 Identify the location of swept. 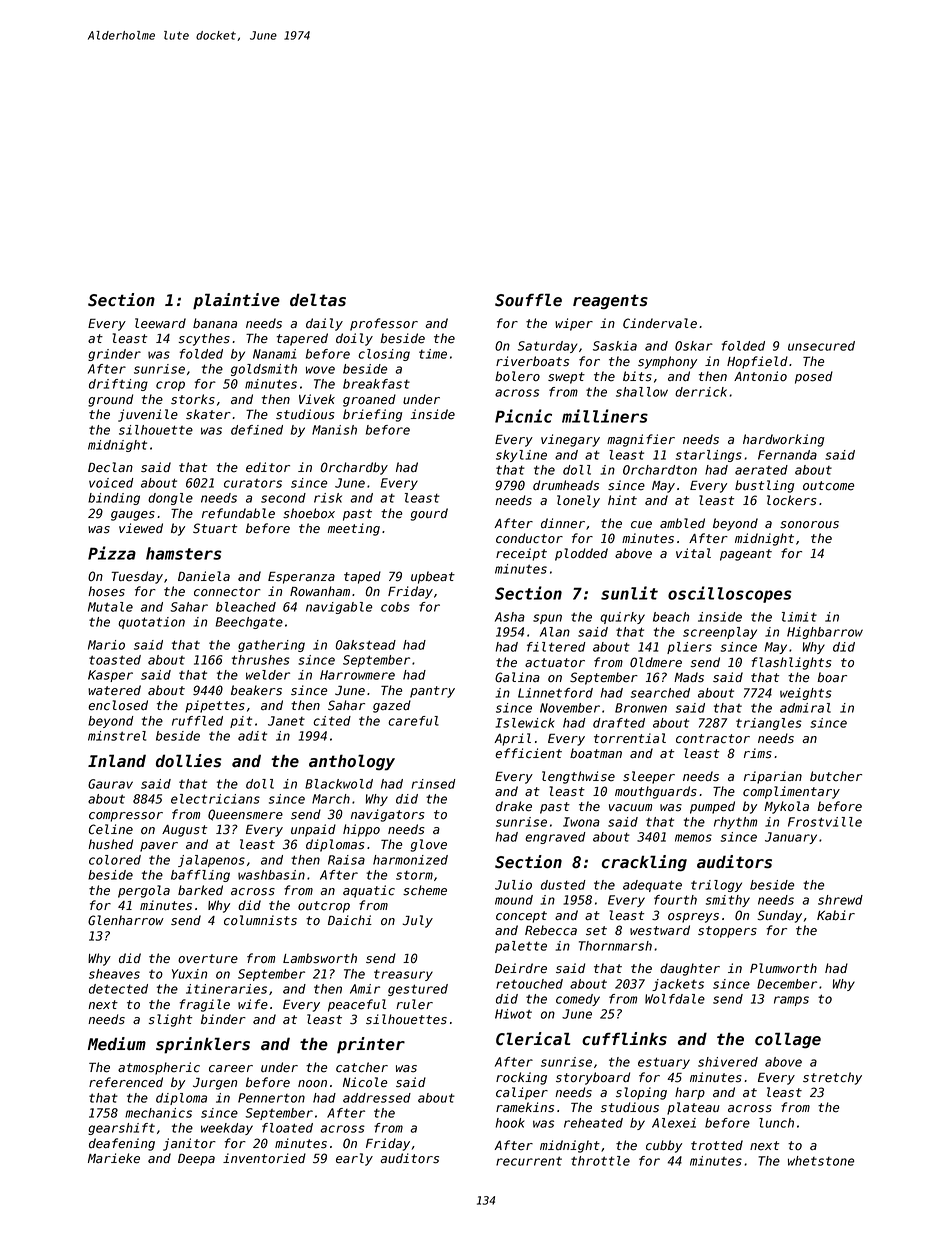
(566, 378).
